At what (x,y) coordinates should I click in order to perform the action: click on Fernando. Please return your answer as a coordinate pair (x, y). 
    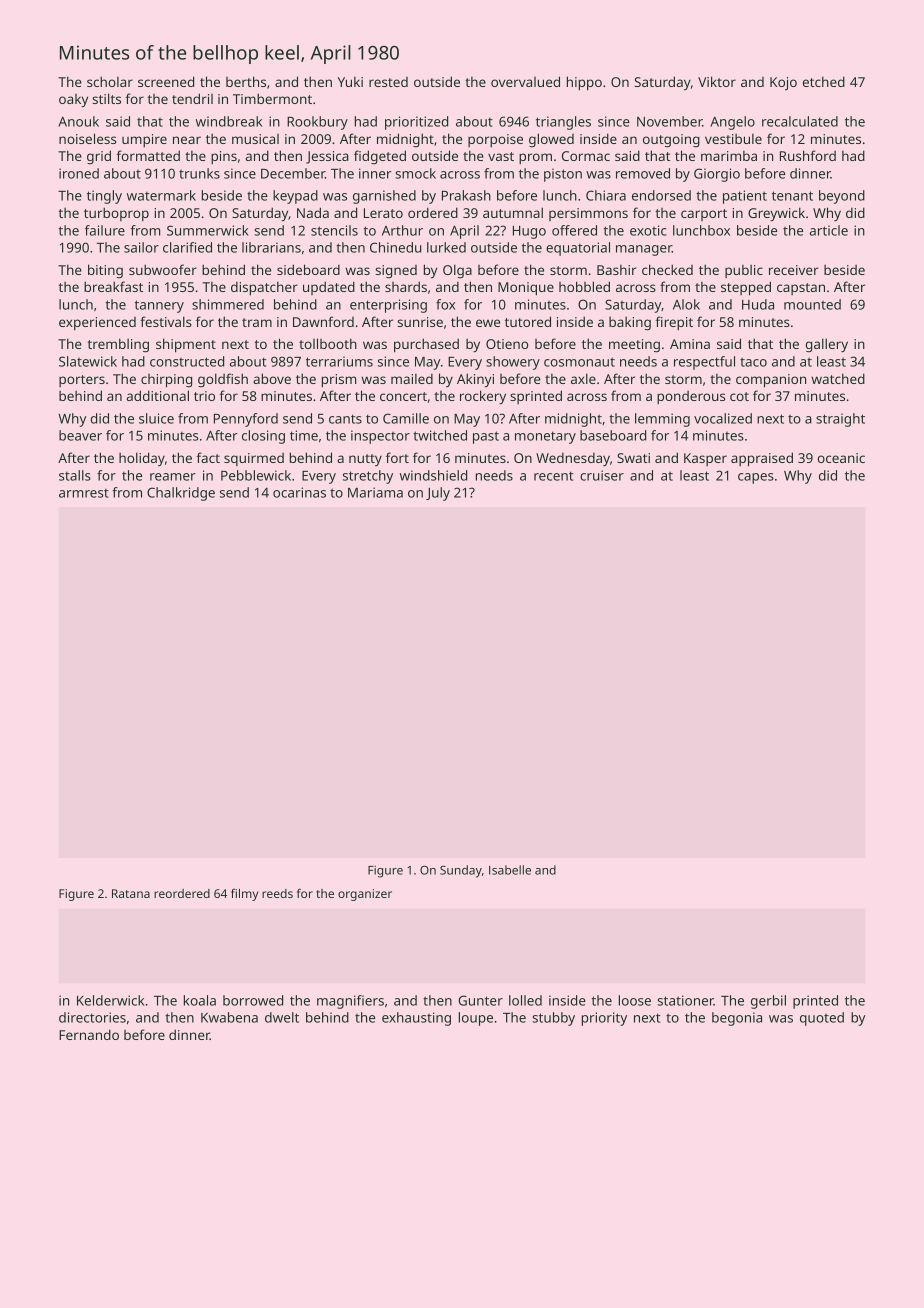
    Looking at the image, I should click on (89, 1034).
